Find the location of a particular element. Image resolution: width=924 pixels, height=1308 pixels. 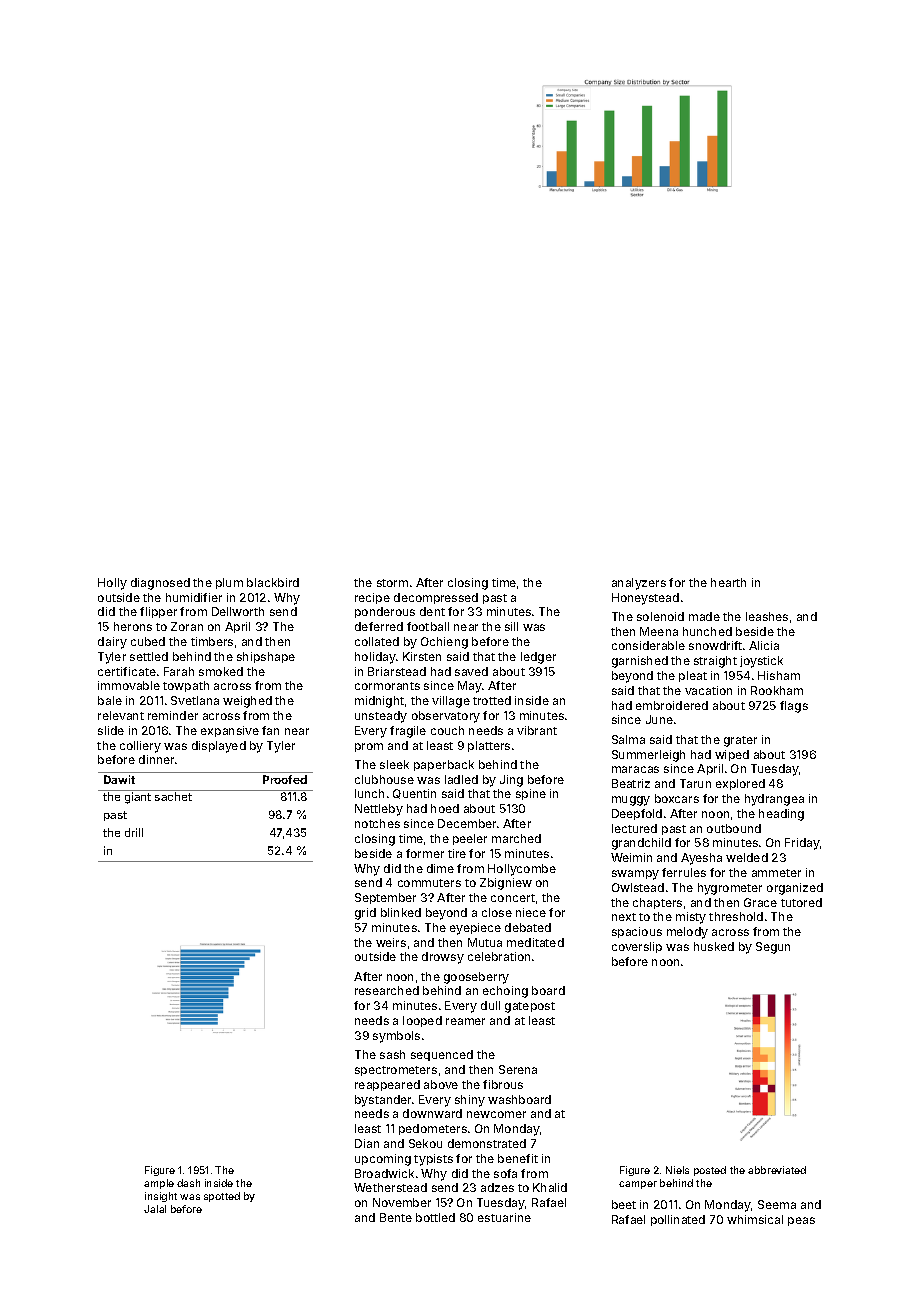

Tarun is located at coordinates (695, 783).
